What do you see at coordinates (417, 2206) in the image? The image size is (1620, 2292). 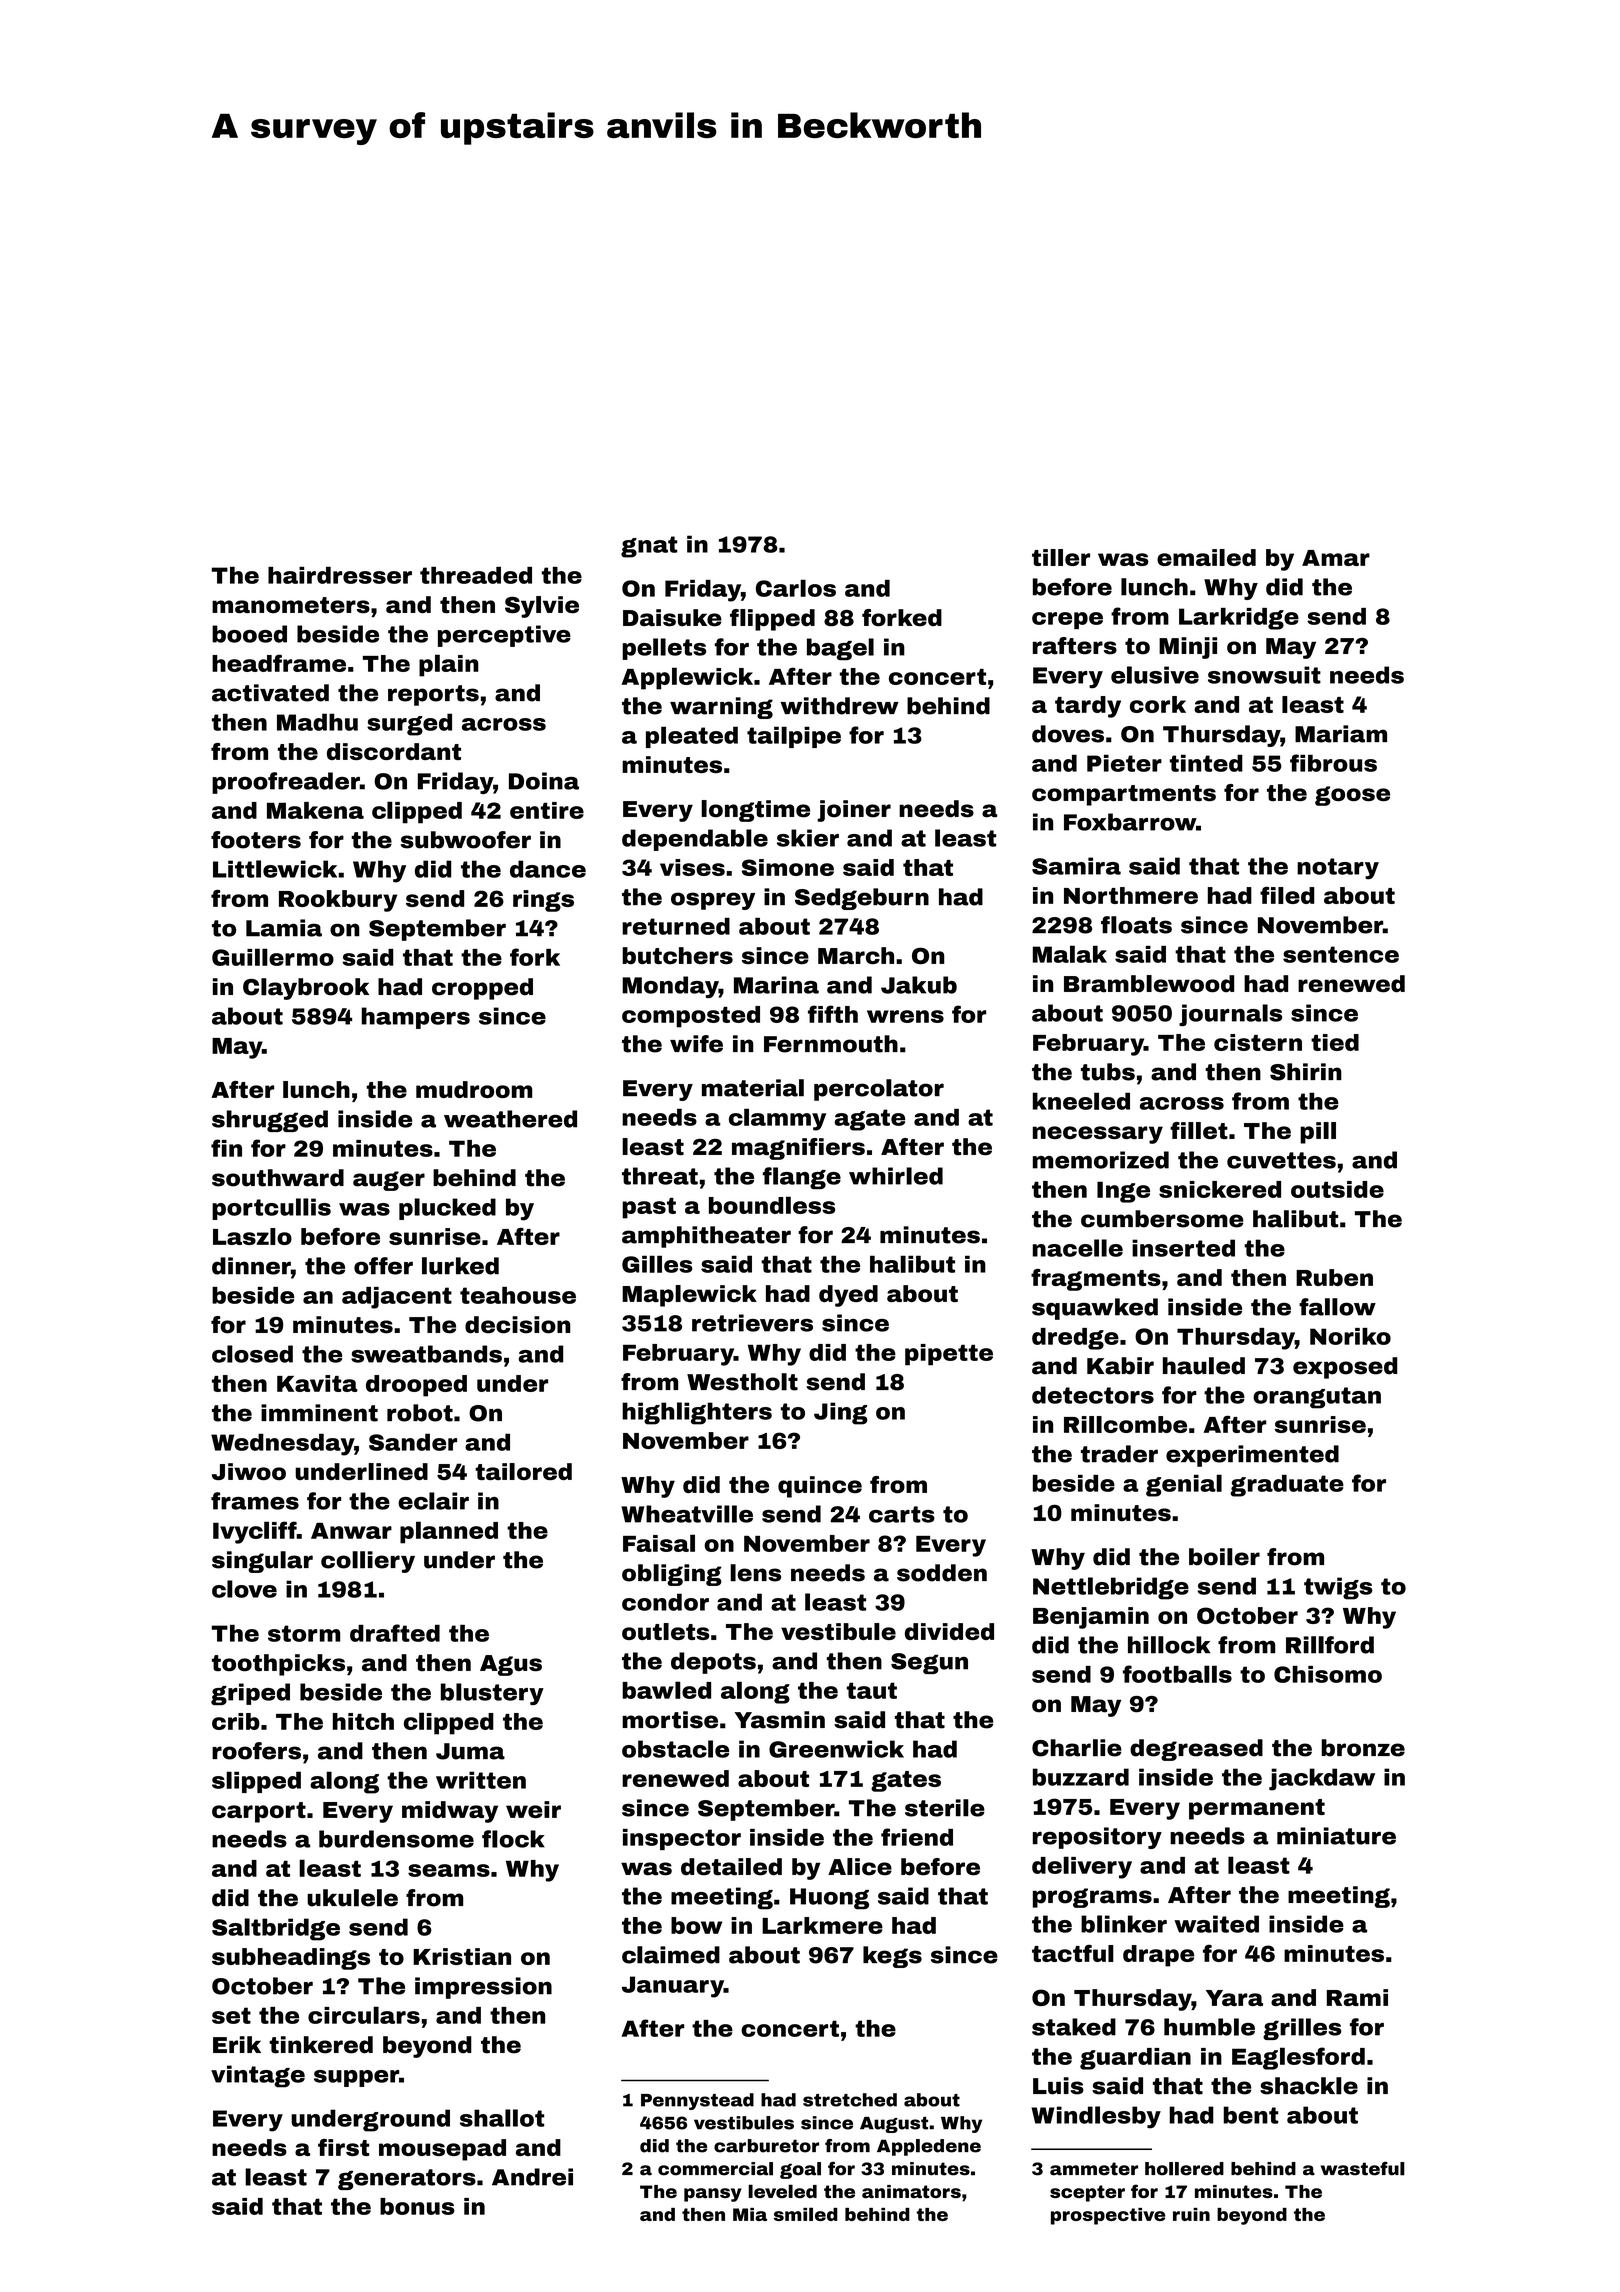 I see `bonus` at bounding box center [417, 2206].
